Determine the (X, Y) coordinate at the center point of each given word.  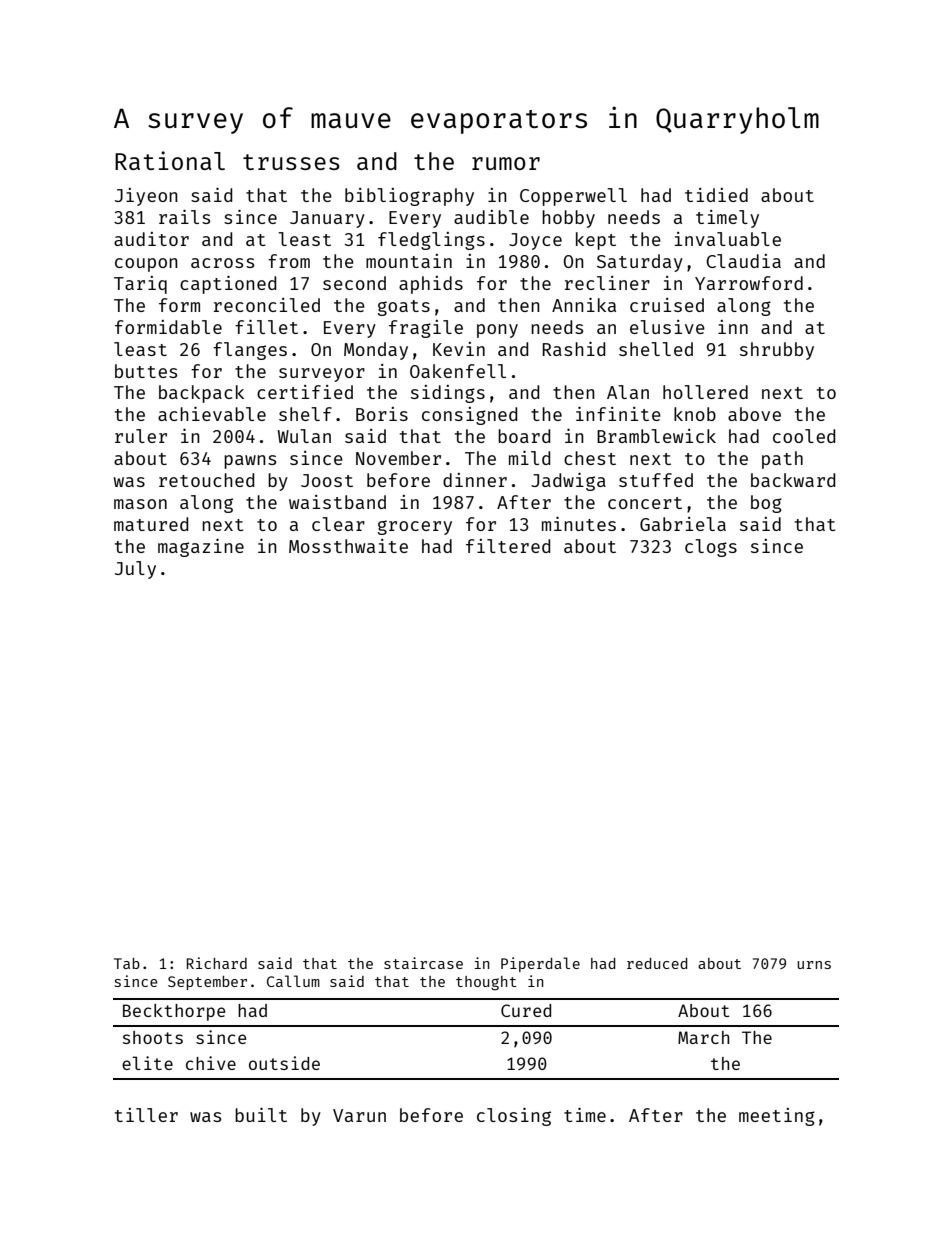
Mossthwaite (348, 546)
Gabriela (683, 524)
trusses (291, 162)
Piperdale (540, 964)
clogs (711, 548)
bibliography (409, 197)
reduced (657, 963)
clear (338, 524)
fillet (266, 327)
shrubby (777, 351)
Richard (217, 963)
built (261, 1115)
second (354, 283)
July (135, 570)
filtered (508, 546)
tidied (716, 195)
